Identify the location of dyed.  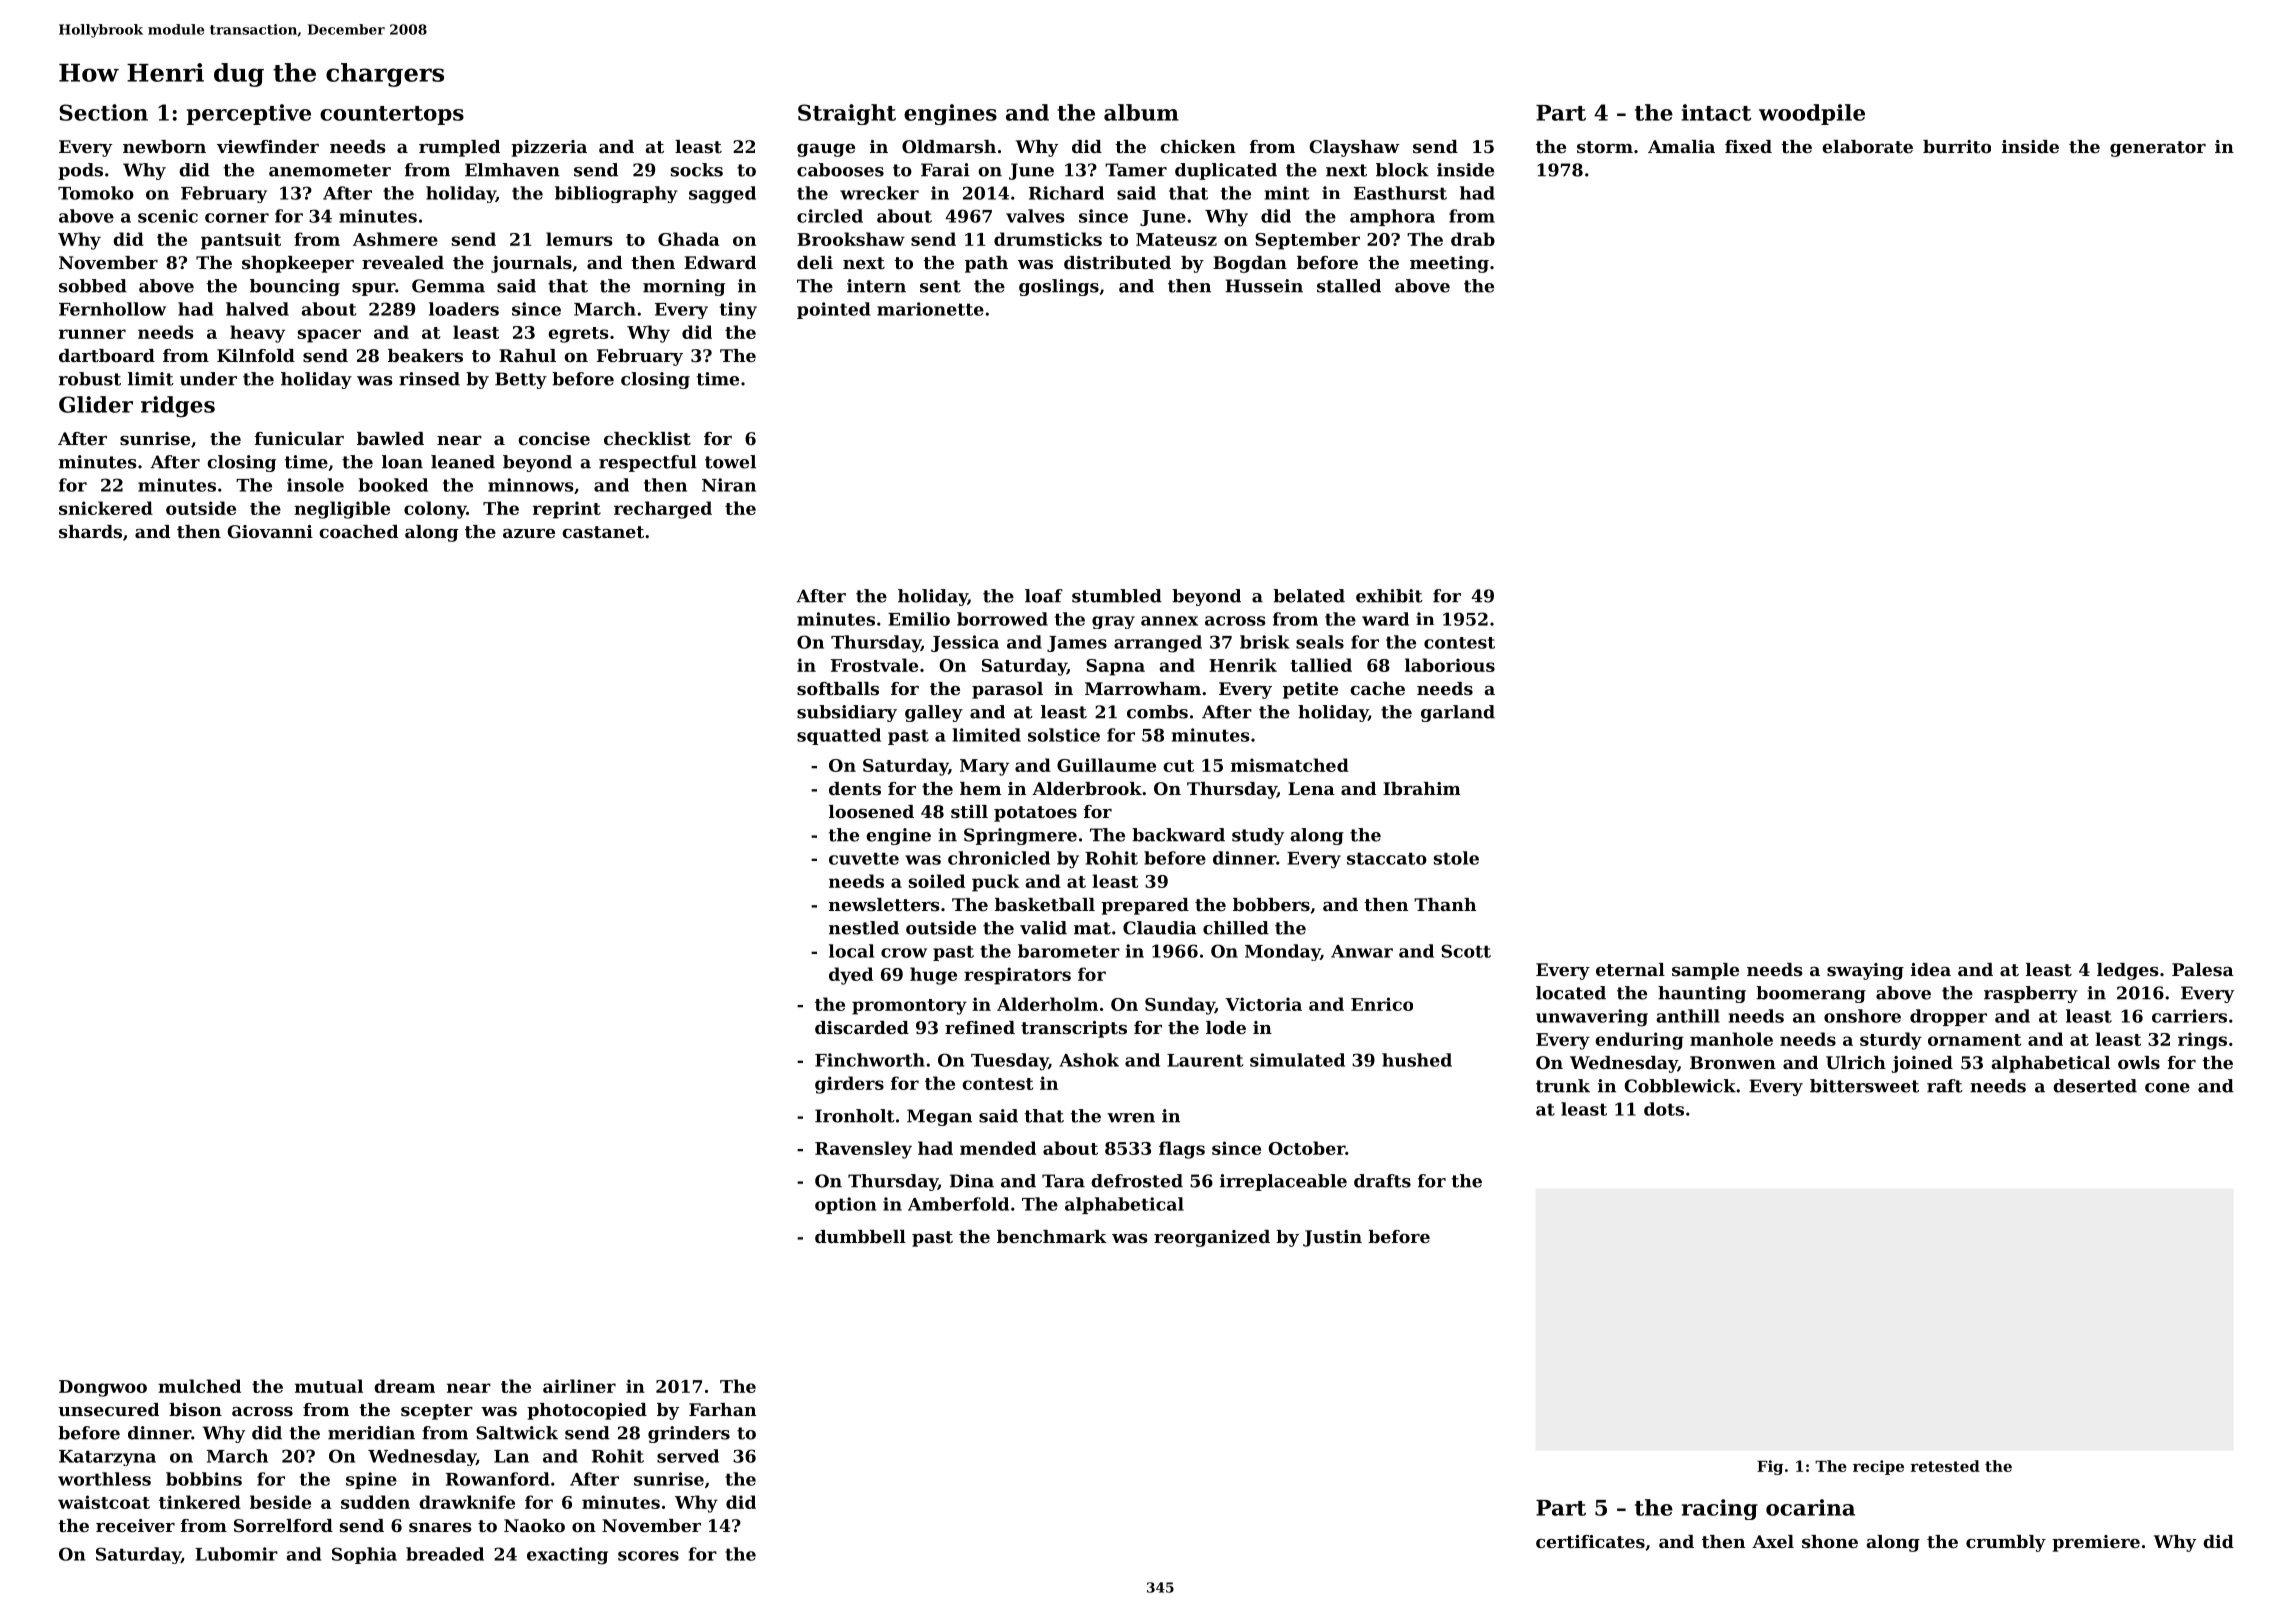
(851, 976).
